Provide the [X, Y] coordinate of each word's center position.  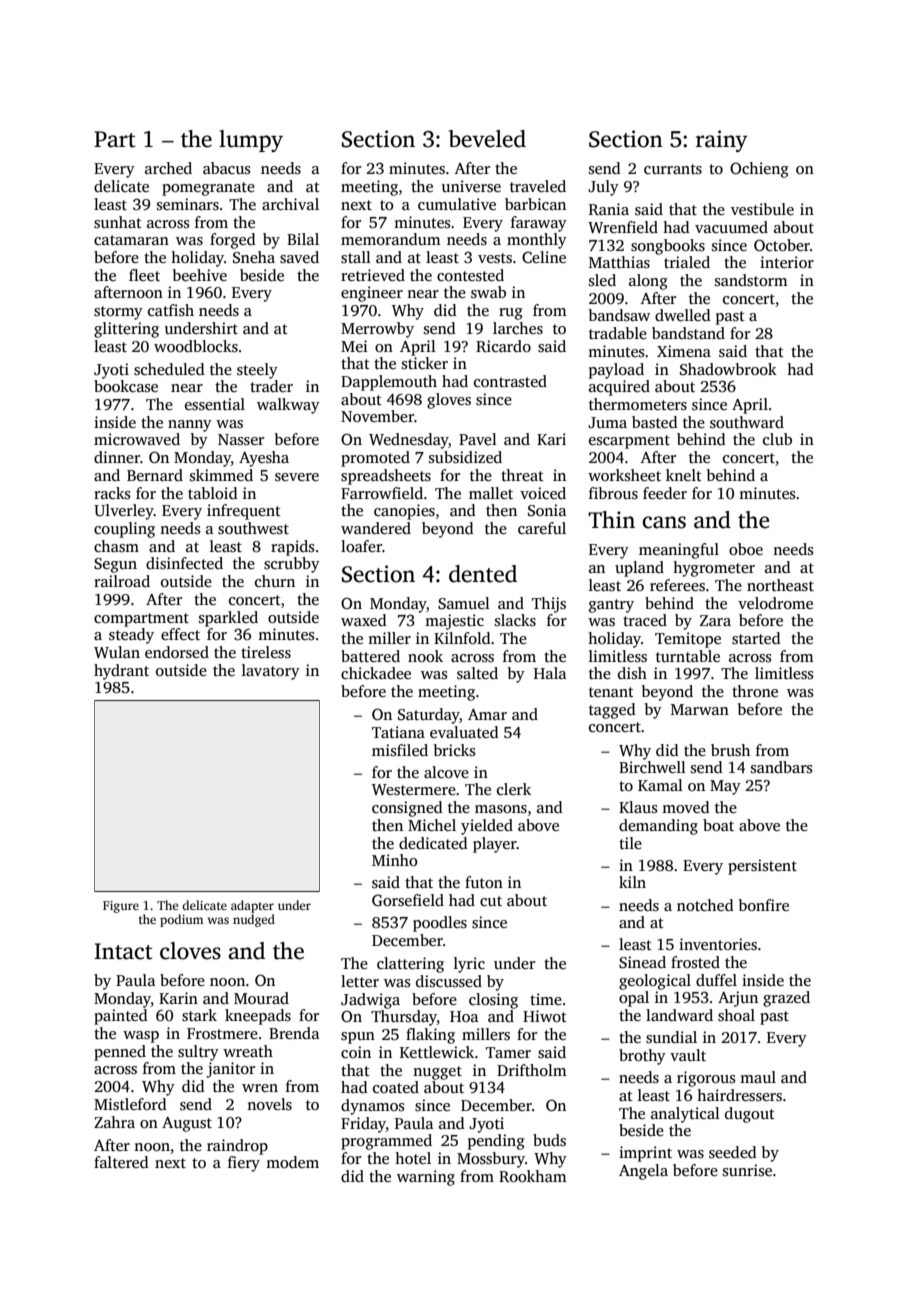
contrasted [510, 381]
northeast [780, 585]
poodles [440, 924]
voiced [543, 493]
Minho [395, 860]
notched [705, 905]
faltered [121, 1162]
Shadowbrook [728, 369]
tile [630, 843]
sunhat [118, 222]
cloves [190, 951]
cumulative [457, 204]
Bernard [155, 475]
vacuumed [731, 227]
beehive [200, 275]
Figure [121, 907]
